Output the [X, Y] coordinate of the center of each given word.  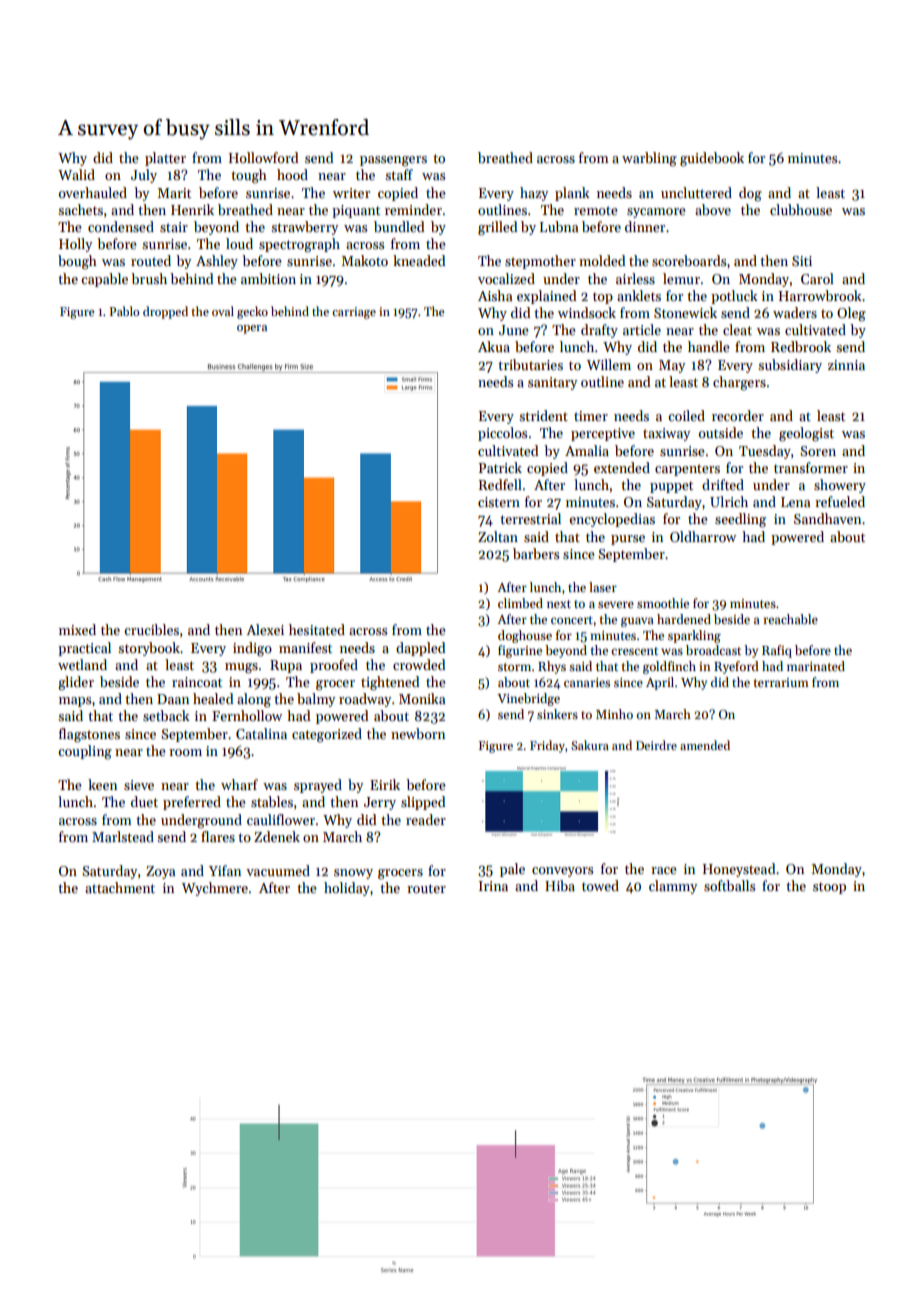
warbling [649, 159]
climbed [520, 603]
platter [165, 159]
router [426, 888]
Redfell [500, 484]
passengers [393, 161]
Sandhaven [827, 518]
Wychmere [215, 889]
